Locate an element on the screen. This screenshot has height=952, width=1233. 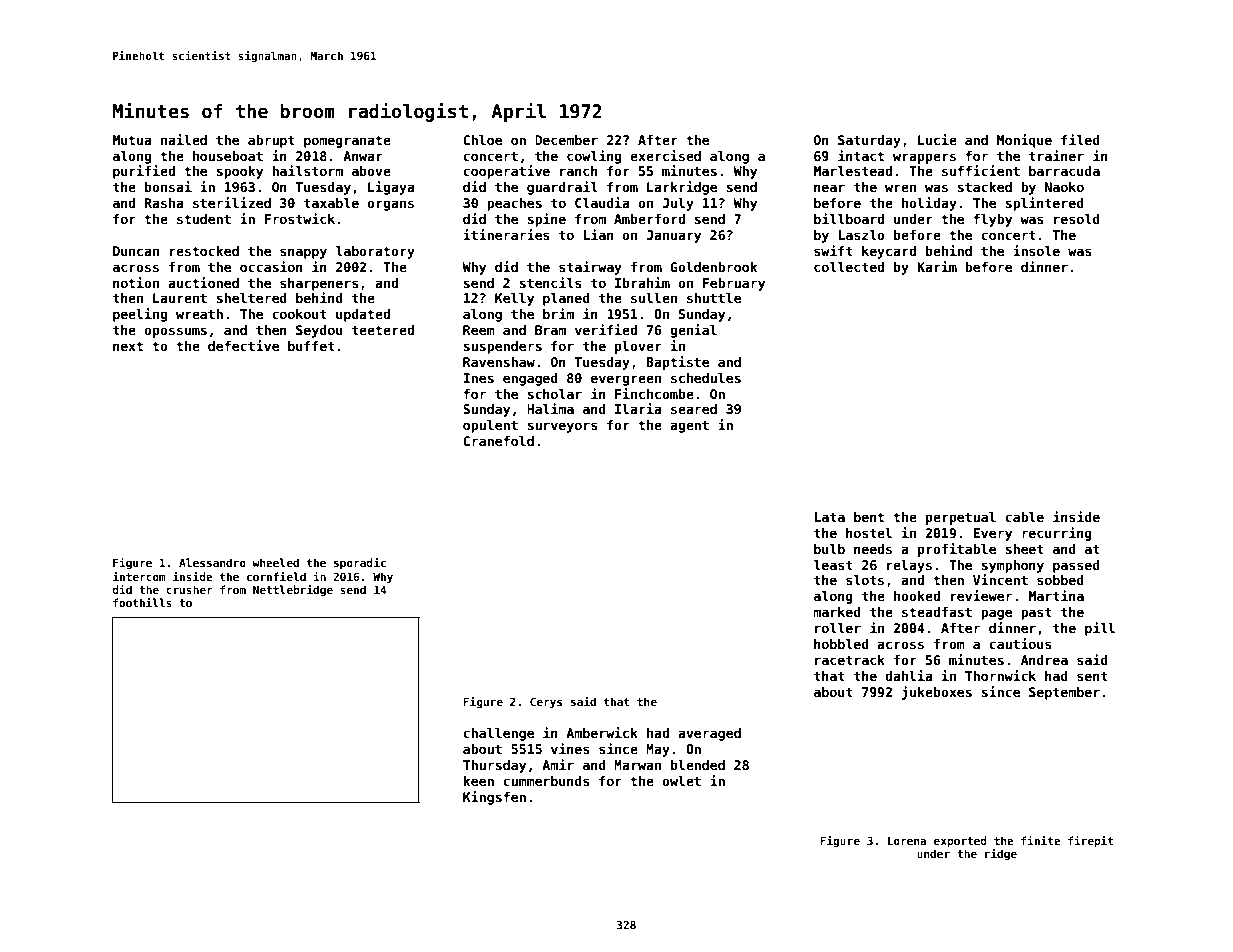
intercom is located at coordinates (139, 576).
